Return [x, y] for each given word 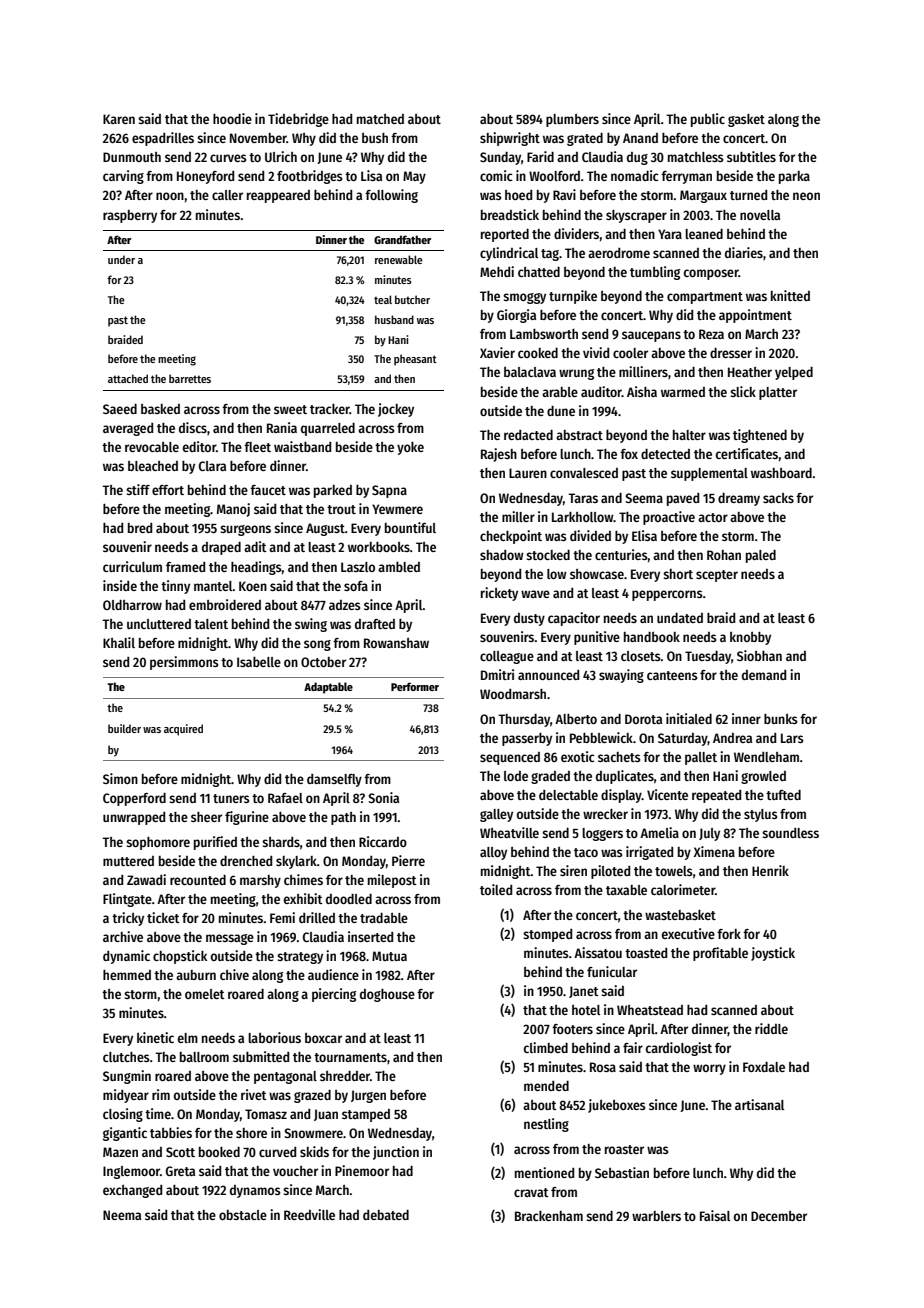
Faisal [715, 1215]
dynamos [255, 1191]
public [708, 120]
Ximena [714, 851]
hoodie [232, 118]
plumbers [572, 120]
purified [215, 843]
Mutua [389, 956]
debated [386, 1215]
